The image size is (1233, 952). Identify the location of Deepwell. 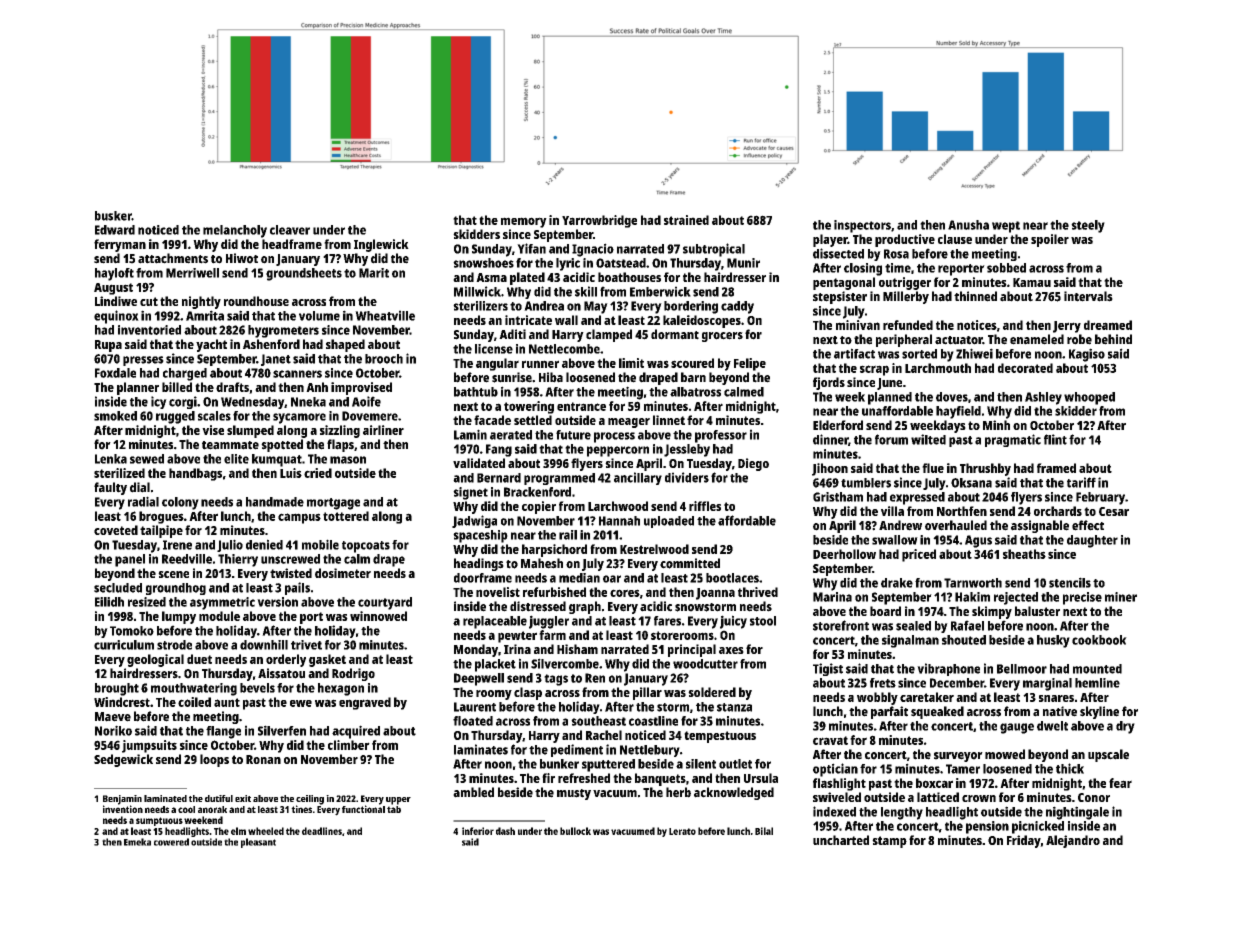
(479, 679).
